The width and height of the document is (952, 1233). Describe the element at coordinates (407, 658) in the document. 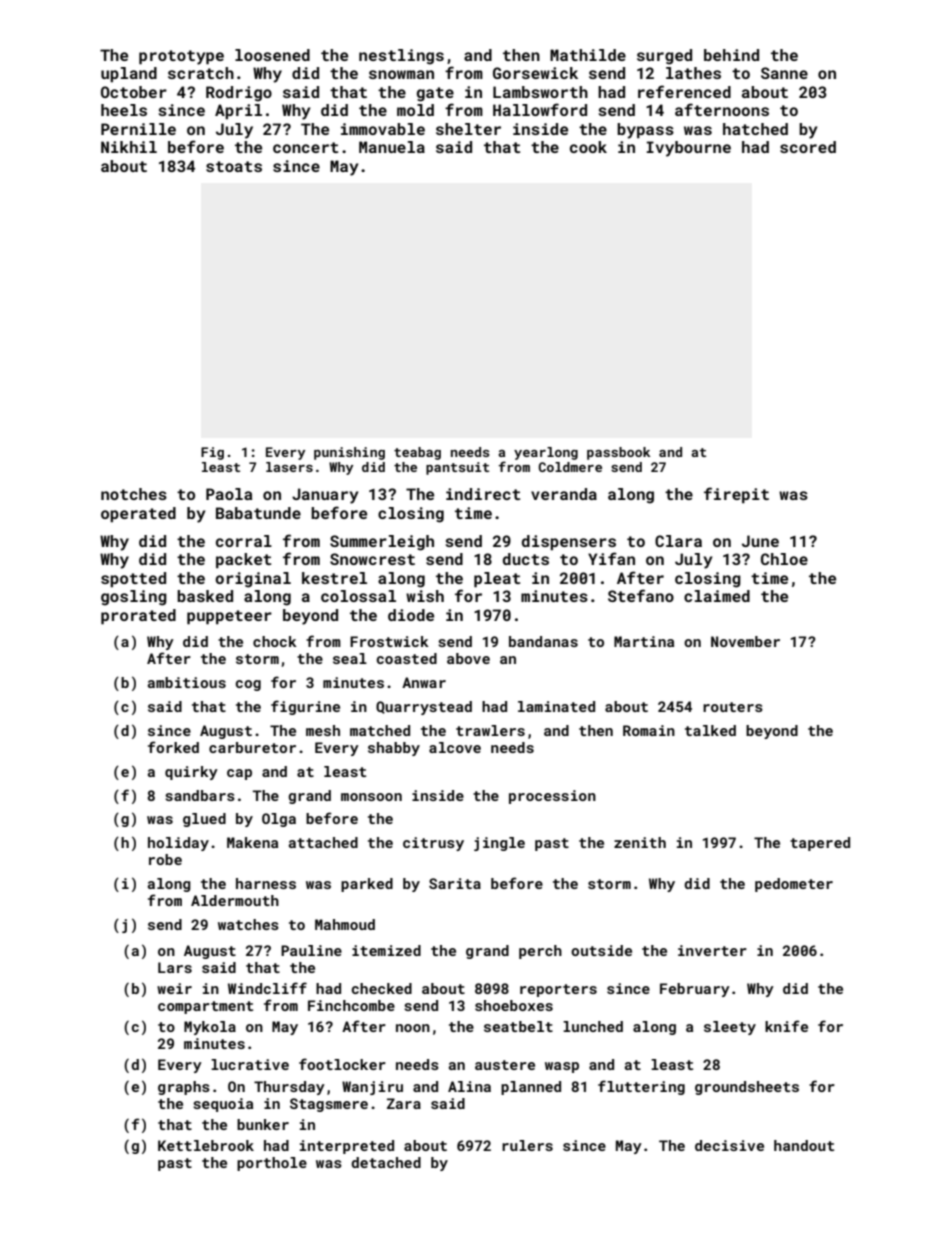

I see `coasted` at that location.
